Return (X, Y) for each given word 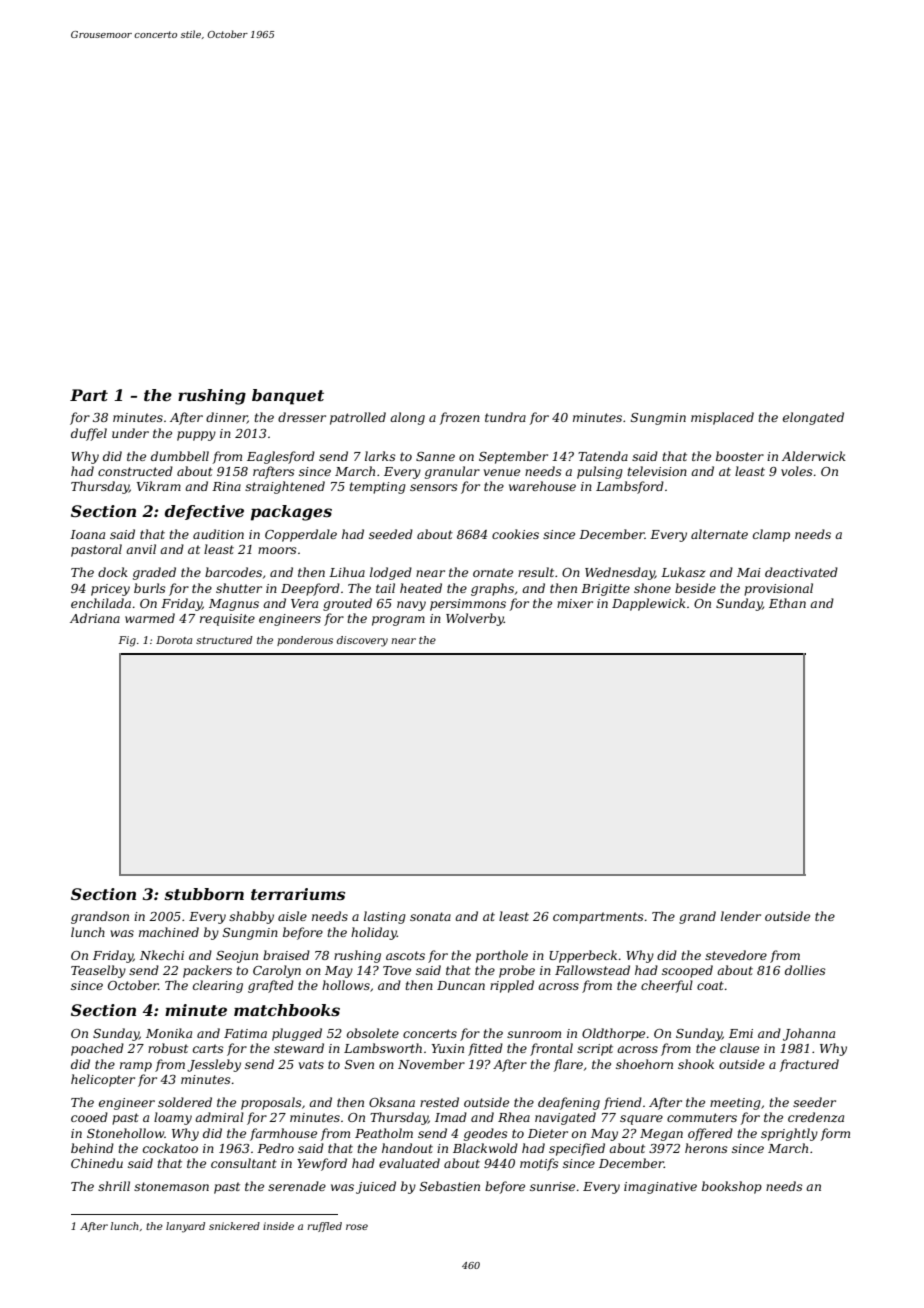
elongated (813, 418)
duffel (89, 434)
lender (741, 916)
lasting (385, 917)
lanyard (185, 1227)
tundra (505, 417)
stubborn (204, 894)
